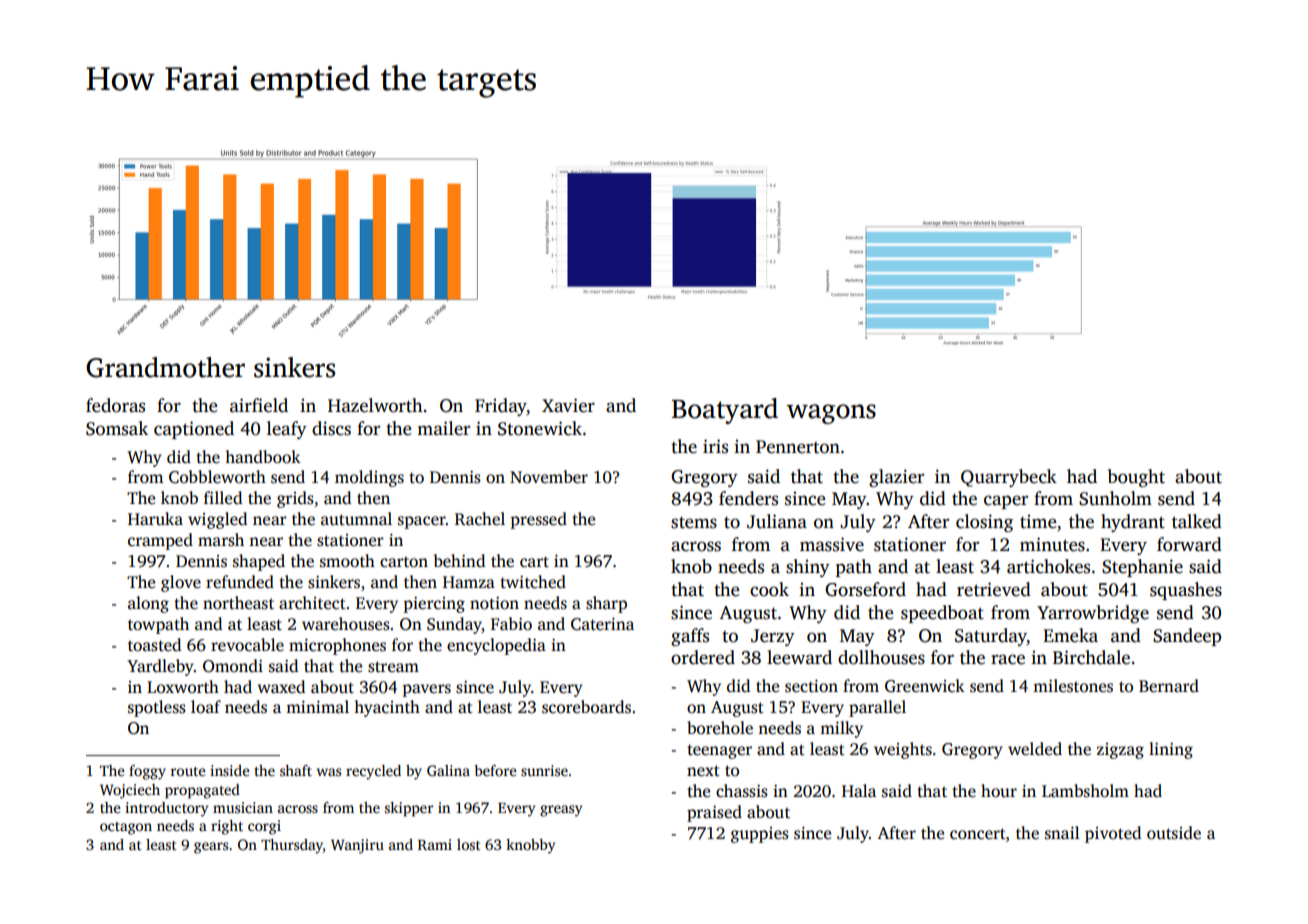 The width and height of the document is (1308, 924). Describe the element at coordinates (760, 835) in the document. I see `guppies` at that location.
